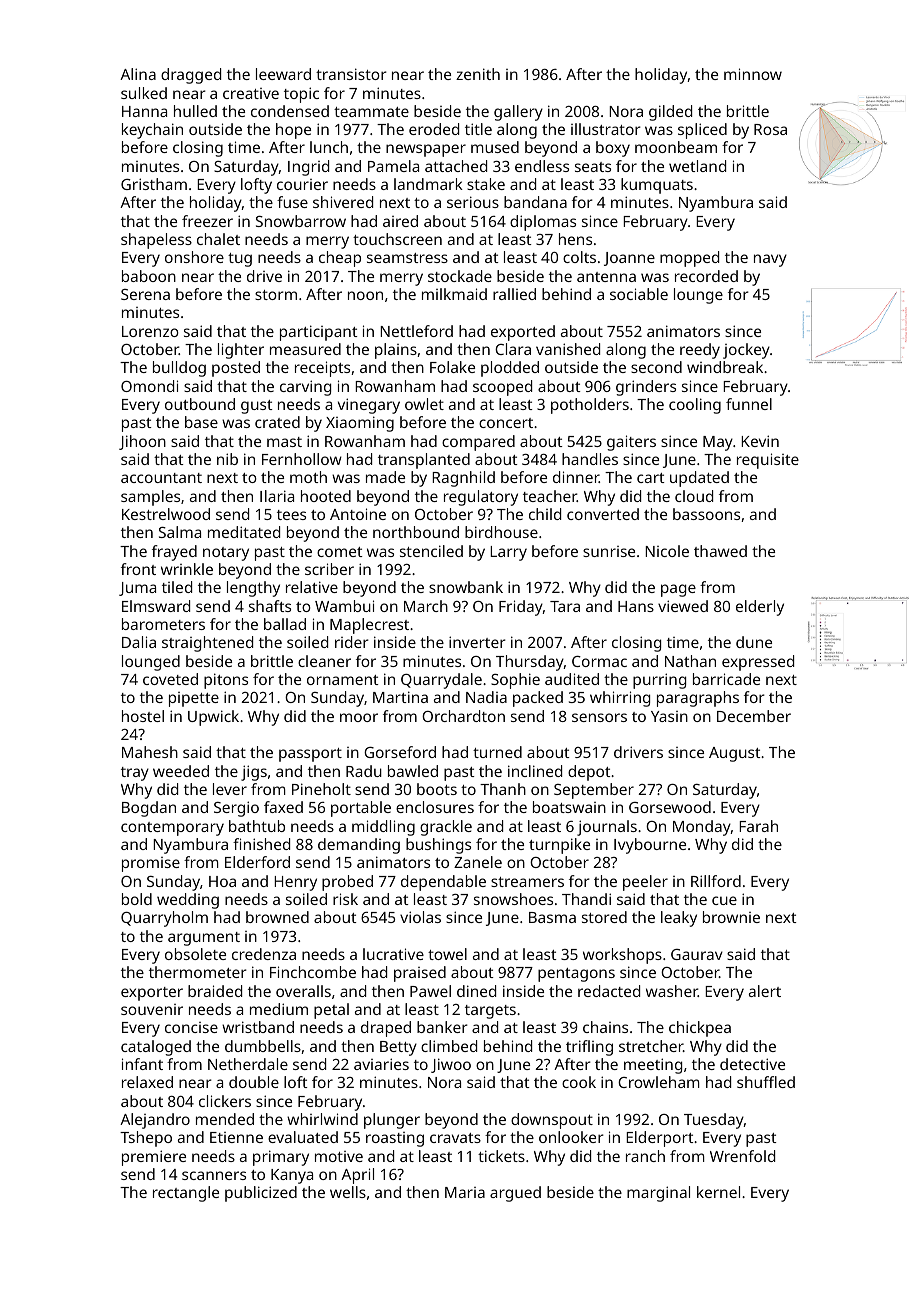  What do you see at coordinates (154, 184) in the screenshot?
I see `Gristham` at bounding box center [154, 184].
